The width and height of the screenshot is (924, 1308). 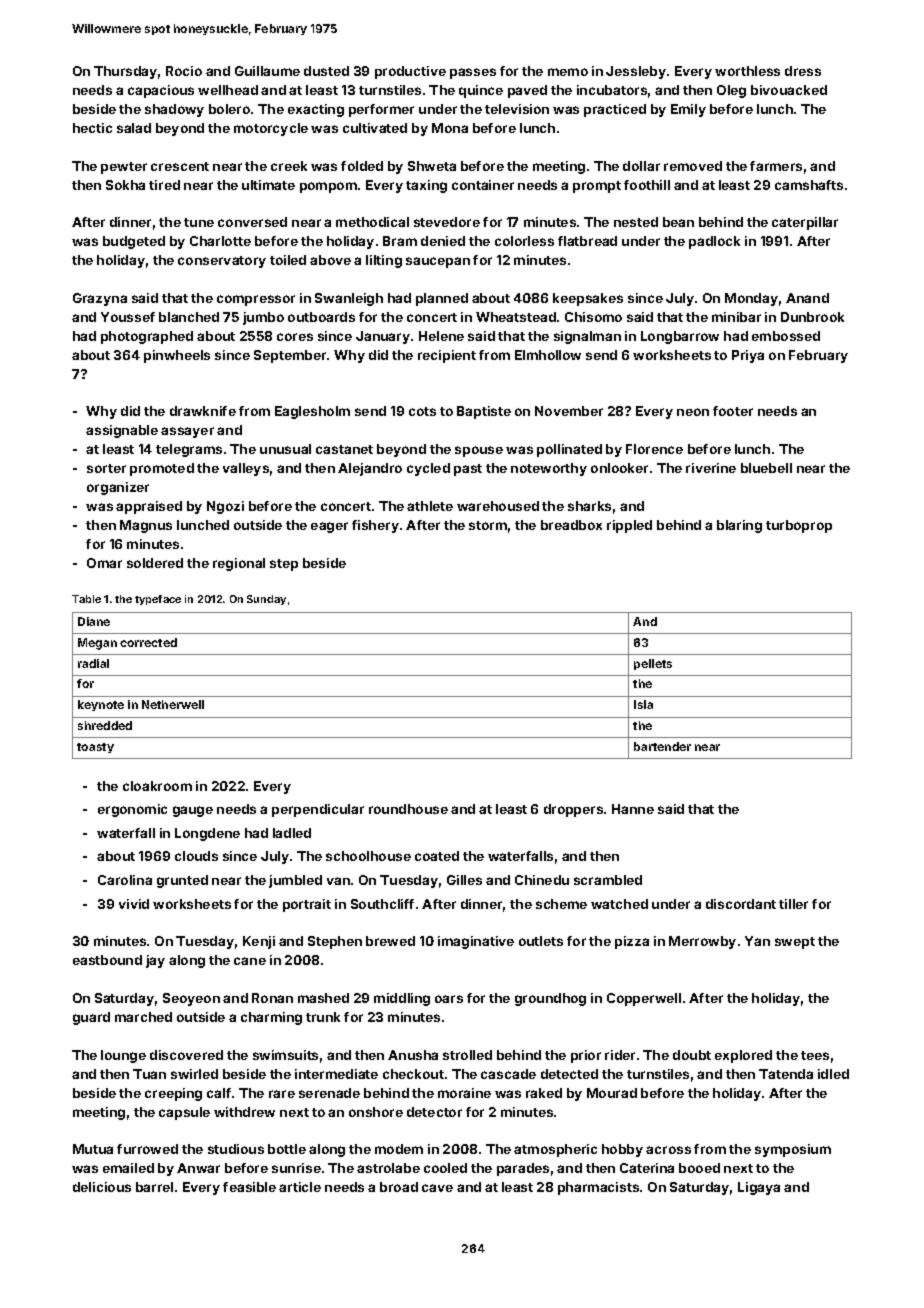 I want to click on Gilles, so click(x=464, y=880).
